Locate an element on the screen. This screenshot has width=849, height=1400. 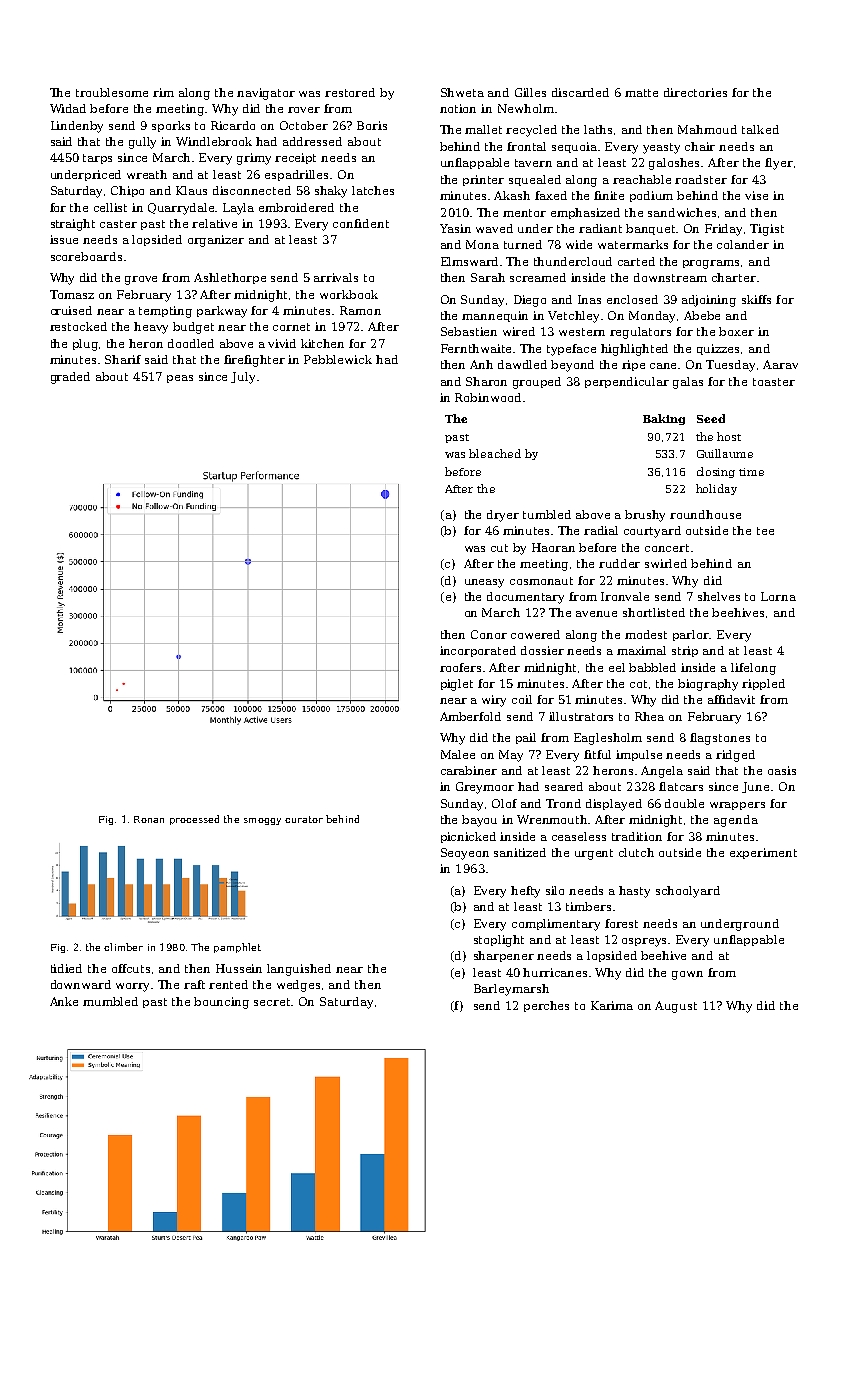
pamphlet is located at coordinates (237, 948).
